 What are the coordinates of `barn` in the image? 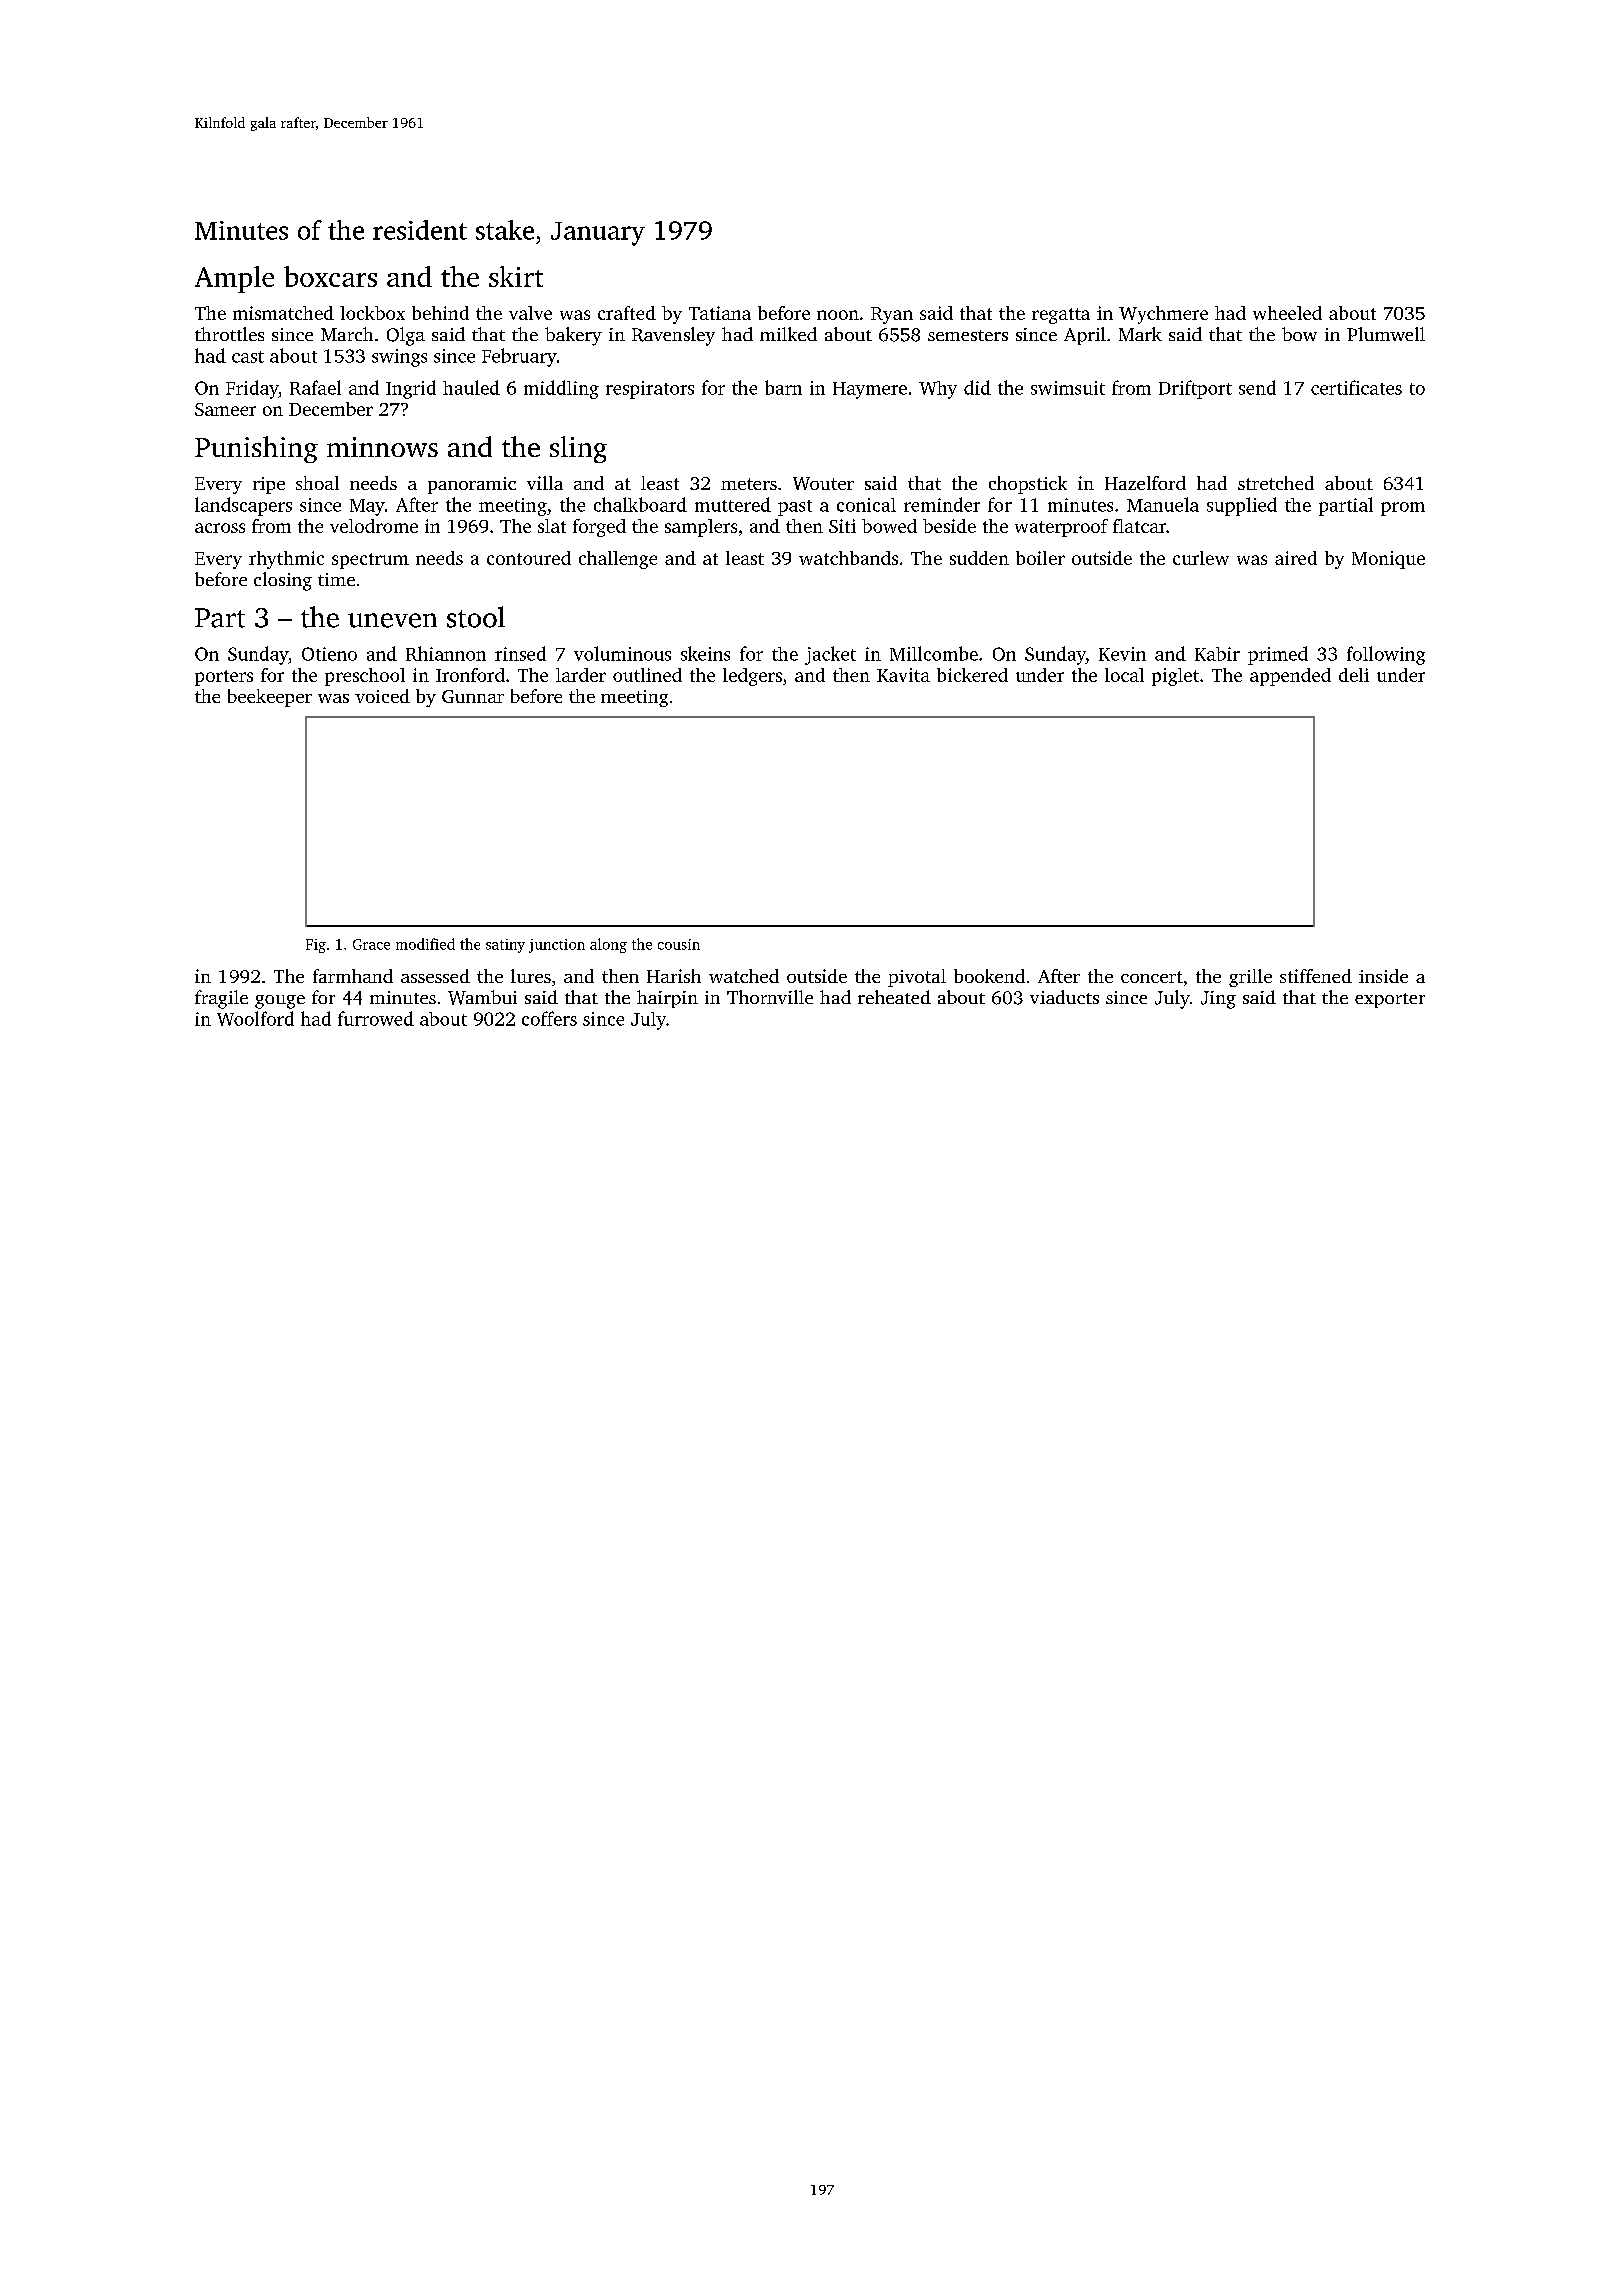 It's located at (783, 387).
